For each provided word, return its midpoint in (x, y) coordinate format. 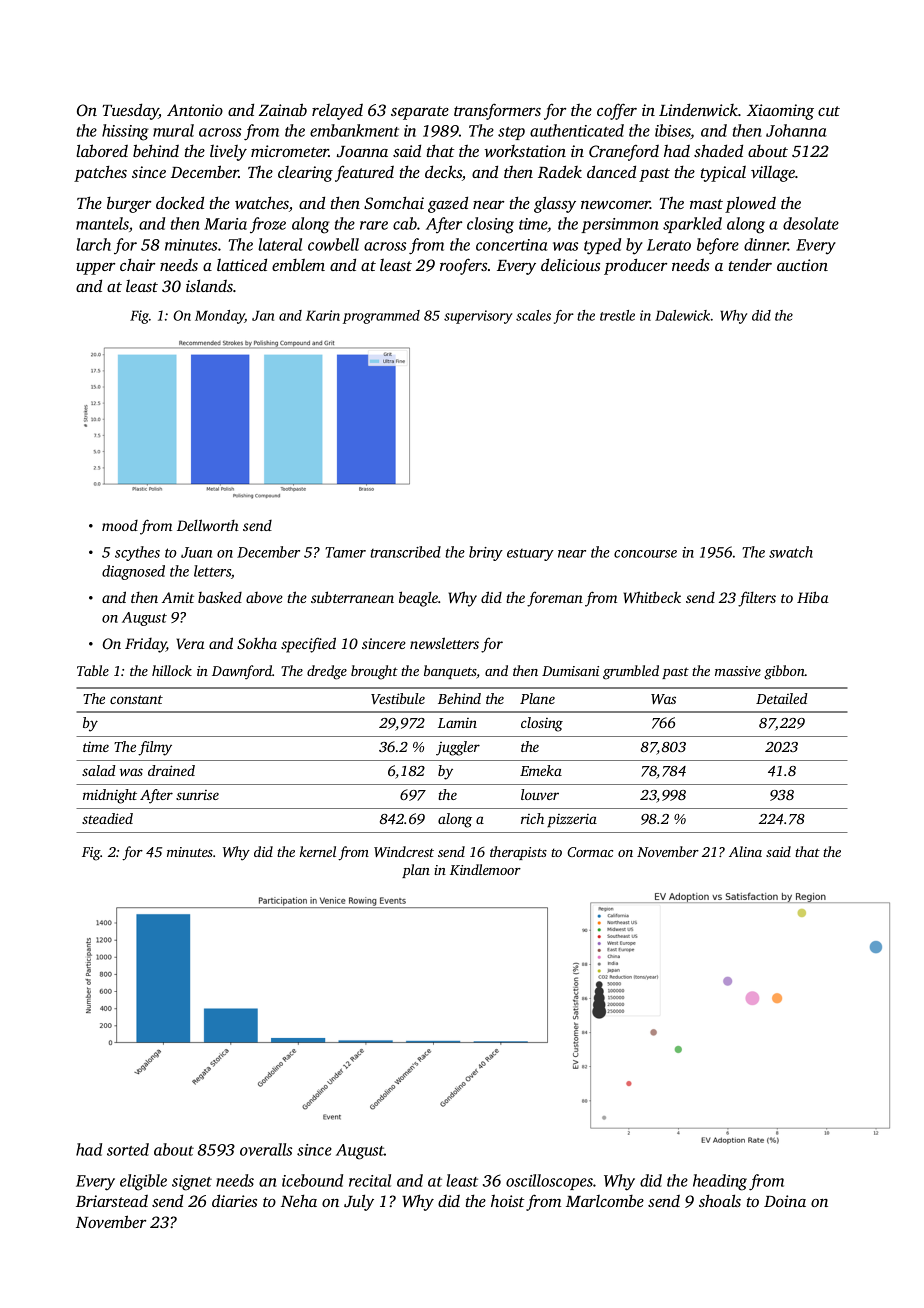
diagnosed (133, 572)
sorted (128, 1149)
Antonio (195, 110)
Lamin (457, 723)
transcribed (405, 552)
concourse (645, 554)
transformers (497, 111)
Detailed (782, 698)
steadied (107, 818)
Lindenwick (698, 109)
